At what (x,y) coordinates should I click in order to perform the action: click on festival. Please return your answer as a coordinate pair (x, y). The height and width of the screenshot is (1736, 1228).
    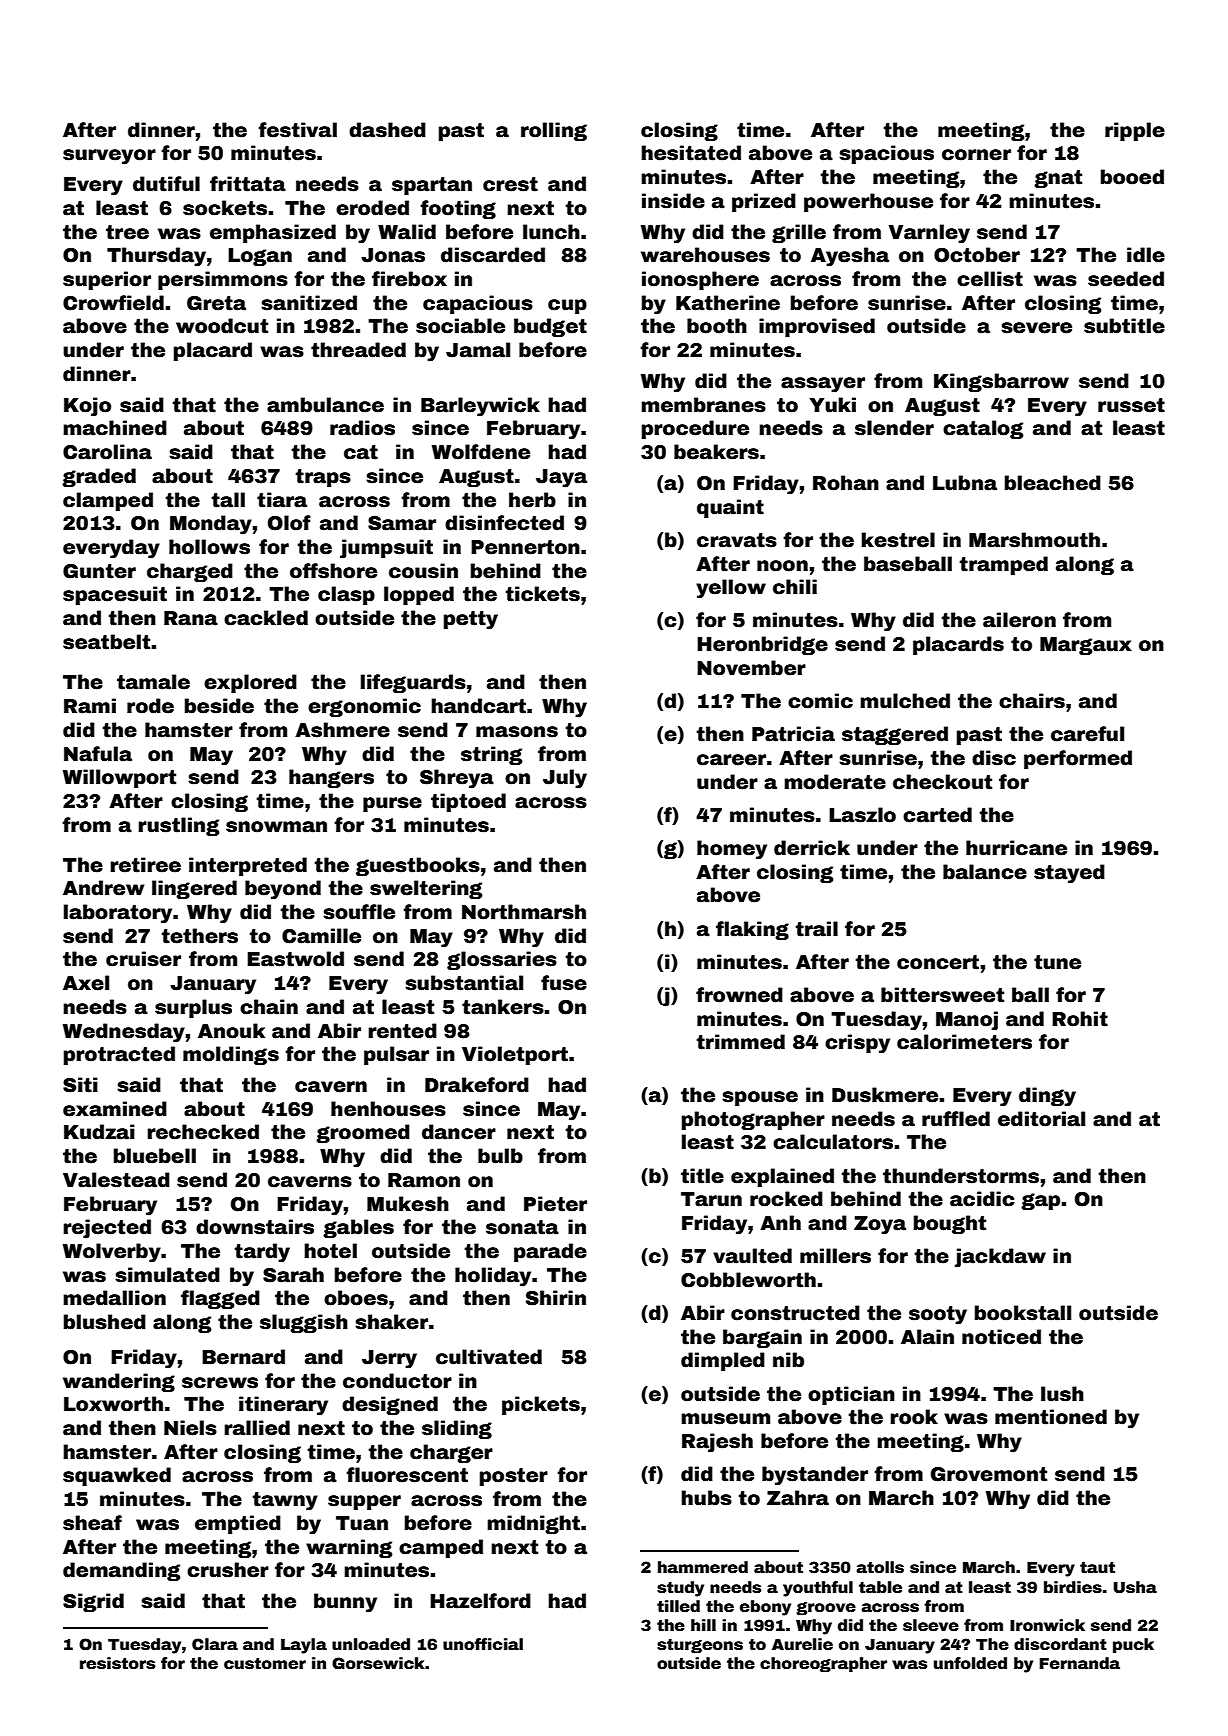
    Looking at the image, I should click on (297, 130).
